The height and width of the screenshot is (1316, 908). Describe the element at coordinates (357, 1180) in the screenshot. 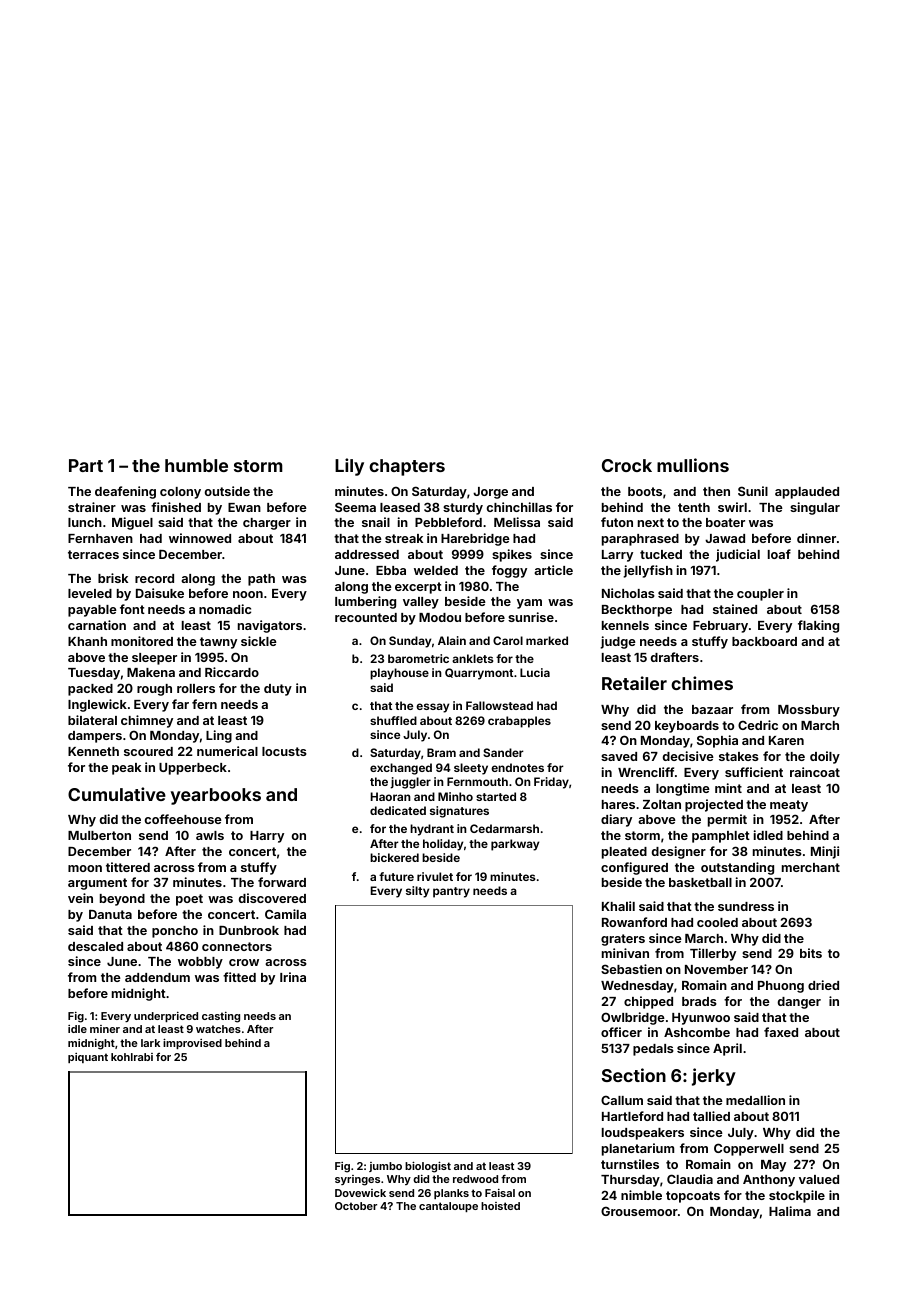

I see `syringes` at that location.
